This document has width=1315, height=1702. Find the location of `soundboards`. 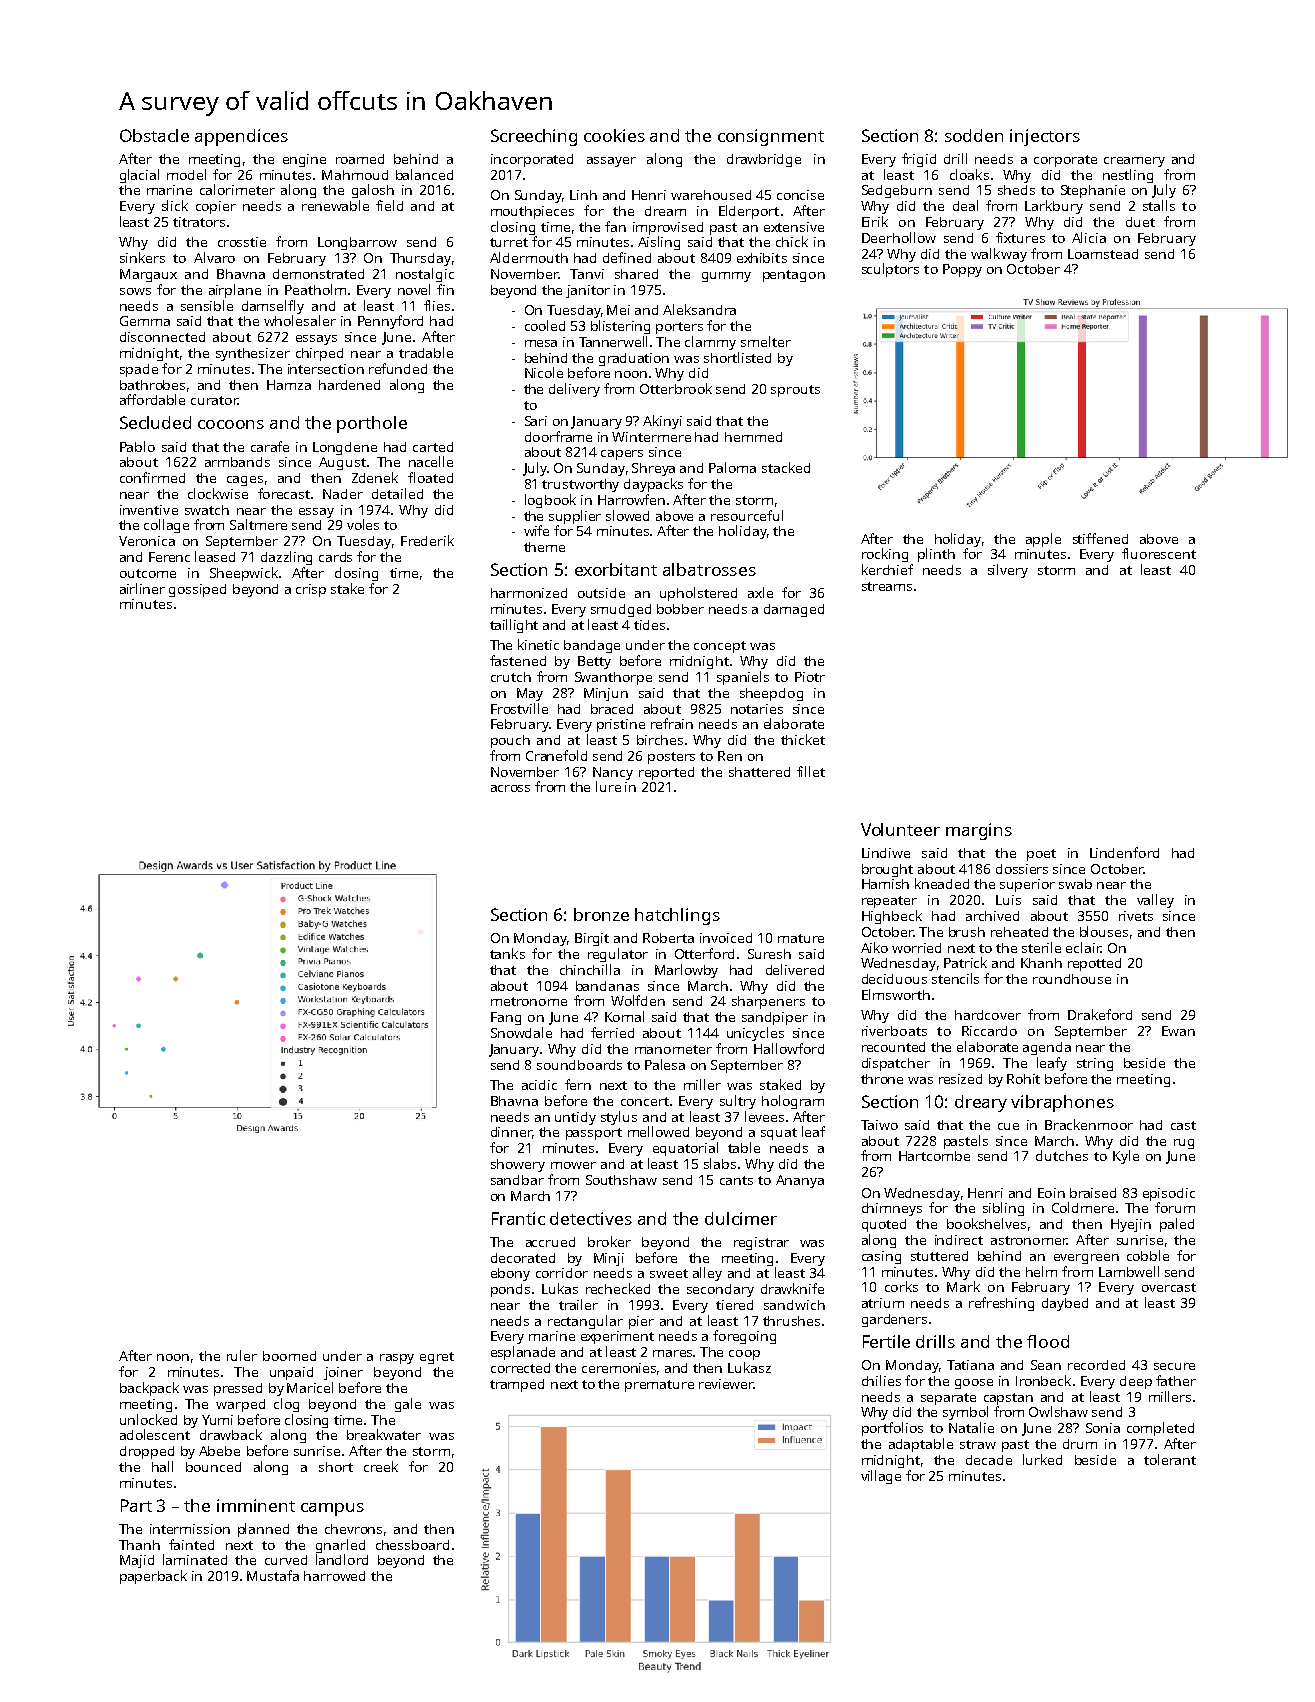

soundboards is located at coordinates (579, 1065).
